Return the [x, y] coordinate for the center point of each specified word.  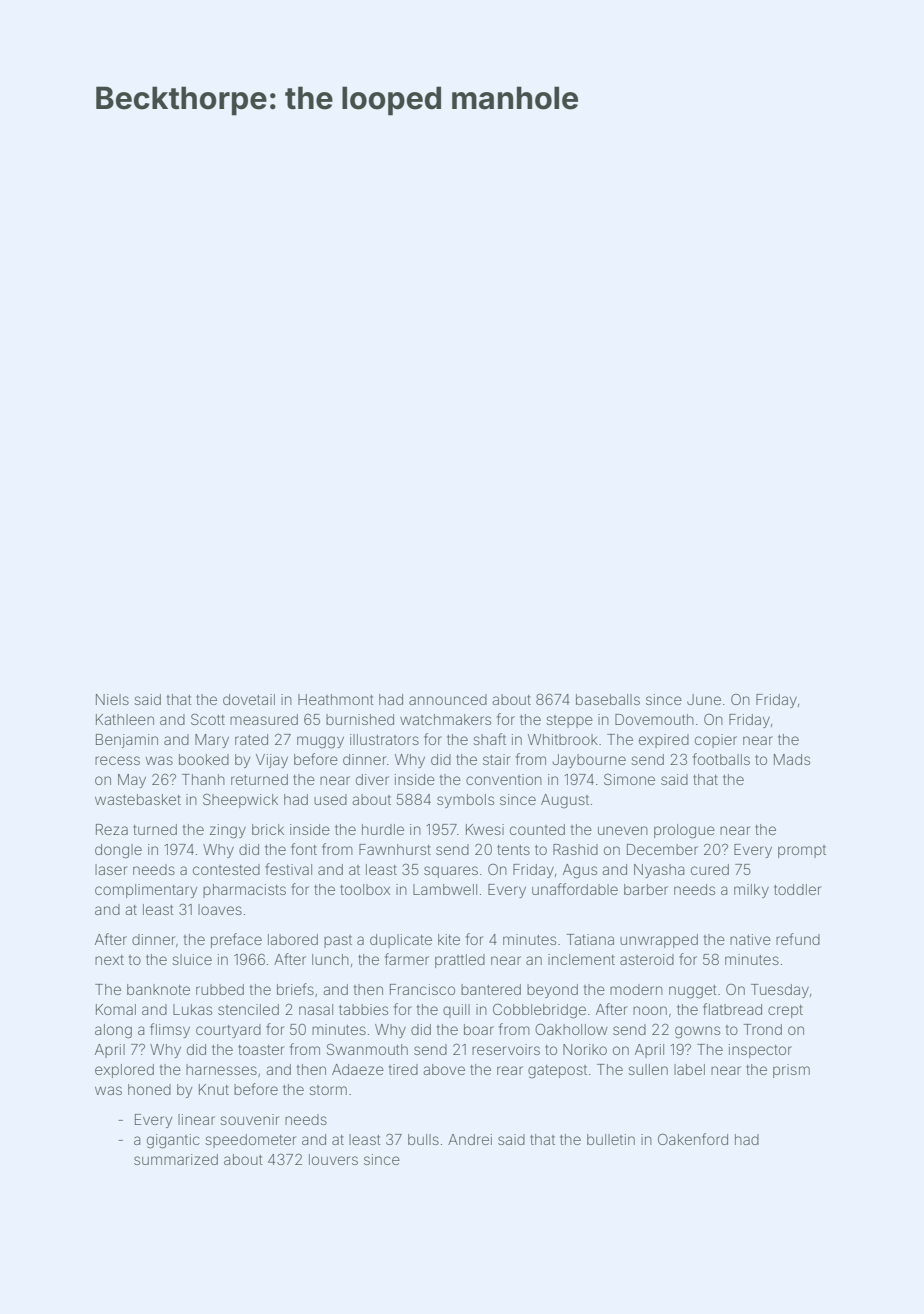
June [704, 699]
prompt [802, 851]
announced [448, 699]
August [565, 801]
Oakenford [693, 1139]
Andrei [470, 1139]
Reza [112, 829]
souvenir [250, 1119]
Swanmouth [367, 1049]
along [113, 1031]
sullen [648, 1069]
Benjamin [127, 741]
